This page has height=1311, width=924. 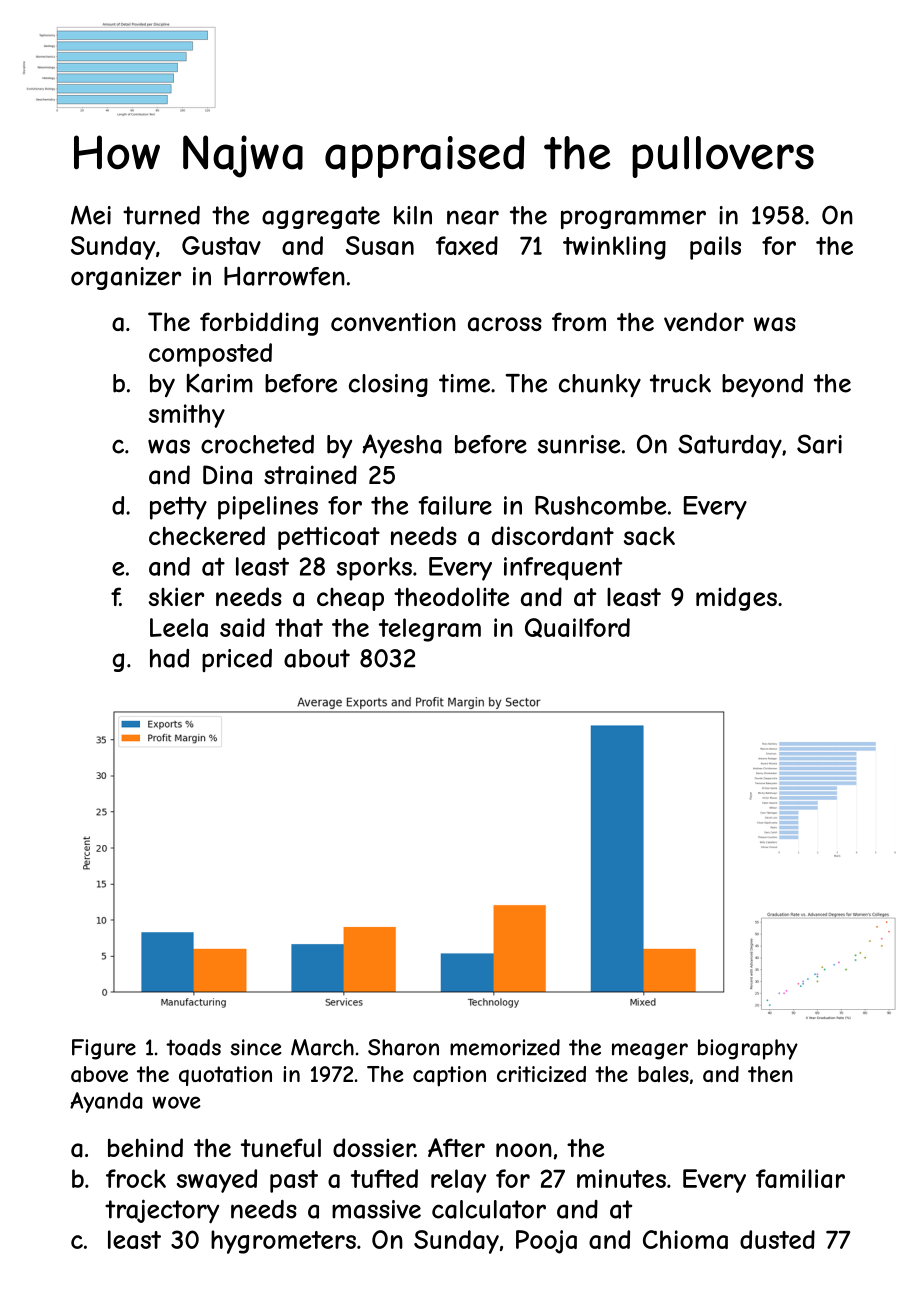 I want to click on chunky, so click(x=600, y=385).
